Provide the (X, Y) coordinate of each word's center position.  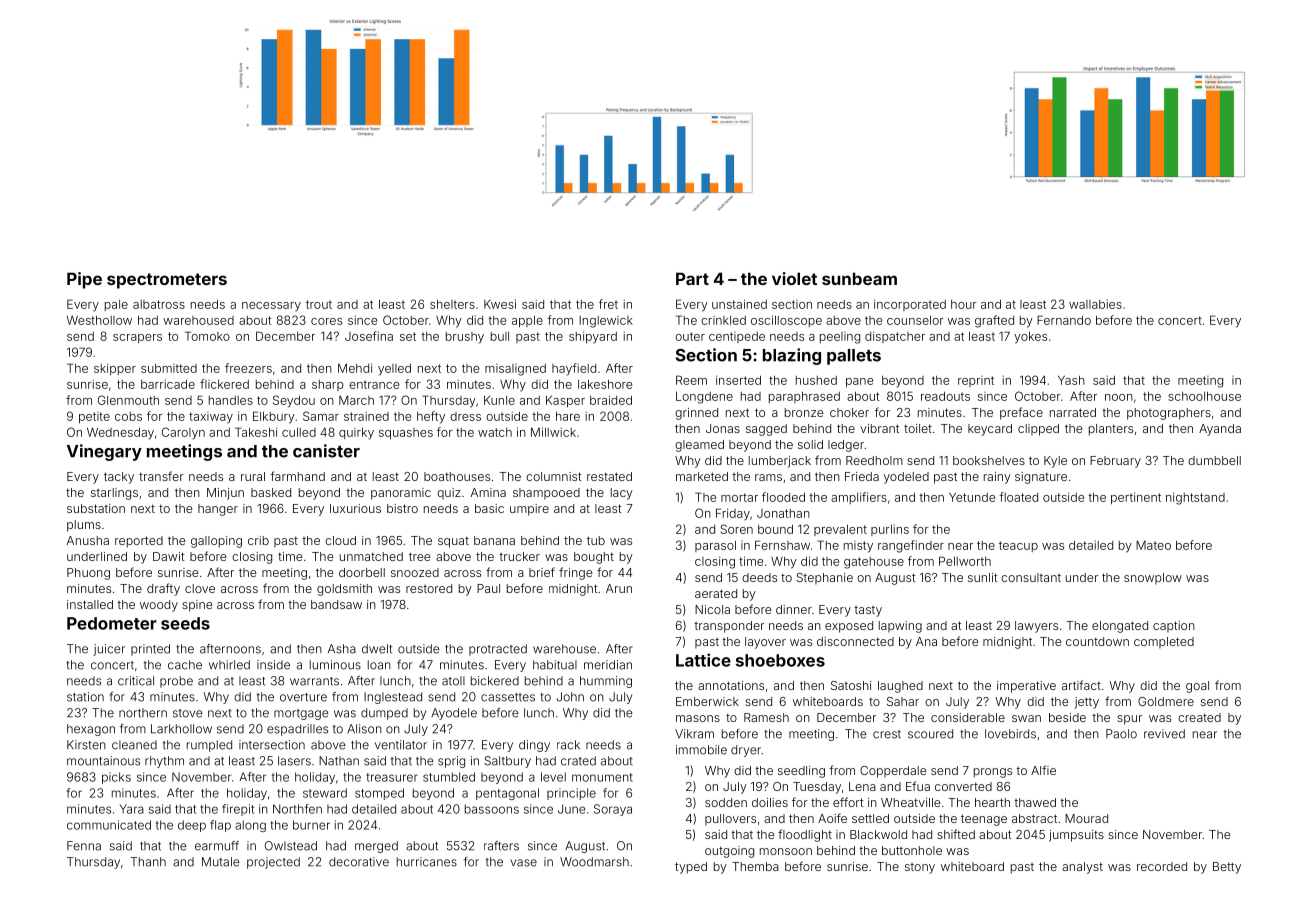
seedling (801, 772)
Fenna (84, 846)
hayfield (574, 369)
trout (319, 304)
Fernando (1064, 320)
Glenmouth (128, 400)
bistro (402, 508)
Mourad (1086, 818)
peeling (840, 338)
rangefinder (911, 546)
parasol (715, 546)
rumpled (209, 746)
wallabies (1095, 304)
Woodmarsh (594, 862)
